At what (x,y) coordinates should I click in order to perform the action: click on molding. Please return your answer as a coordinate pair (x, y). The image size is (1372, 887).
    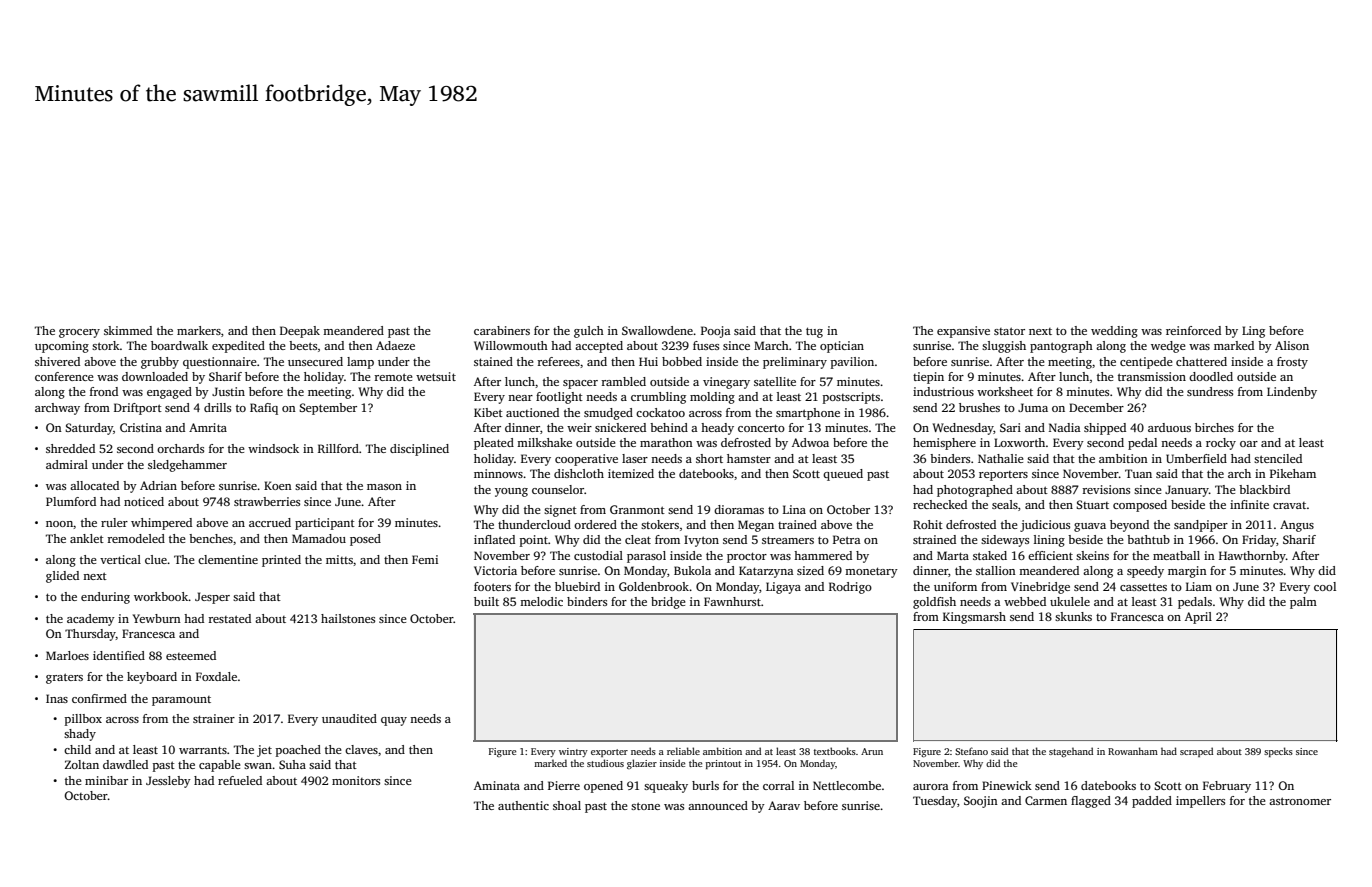
    Looking at the image, I should click on (712, 398).
